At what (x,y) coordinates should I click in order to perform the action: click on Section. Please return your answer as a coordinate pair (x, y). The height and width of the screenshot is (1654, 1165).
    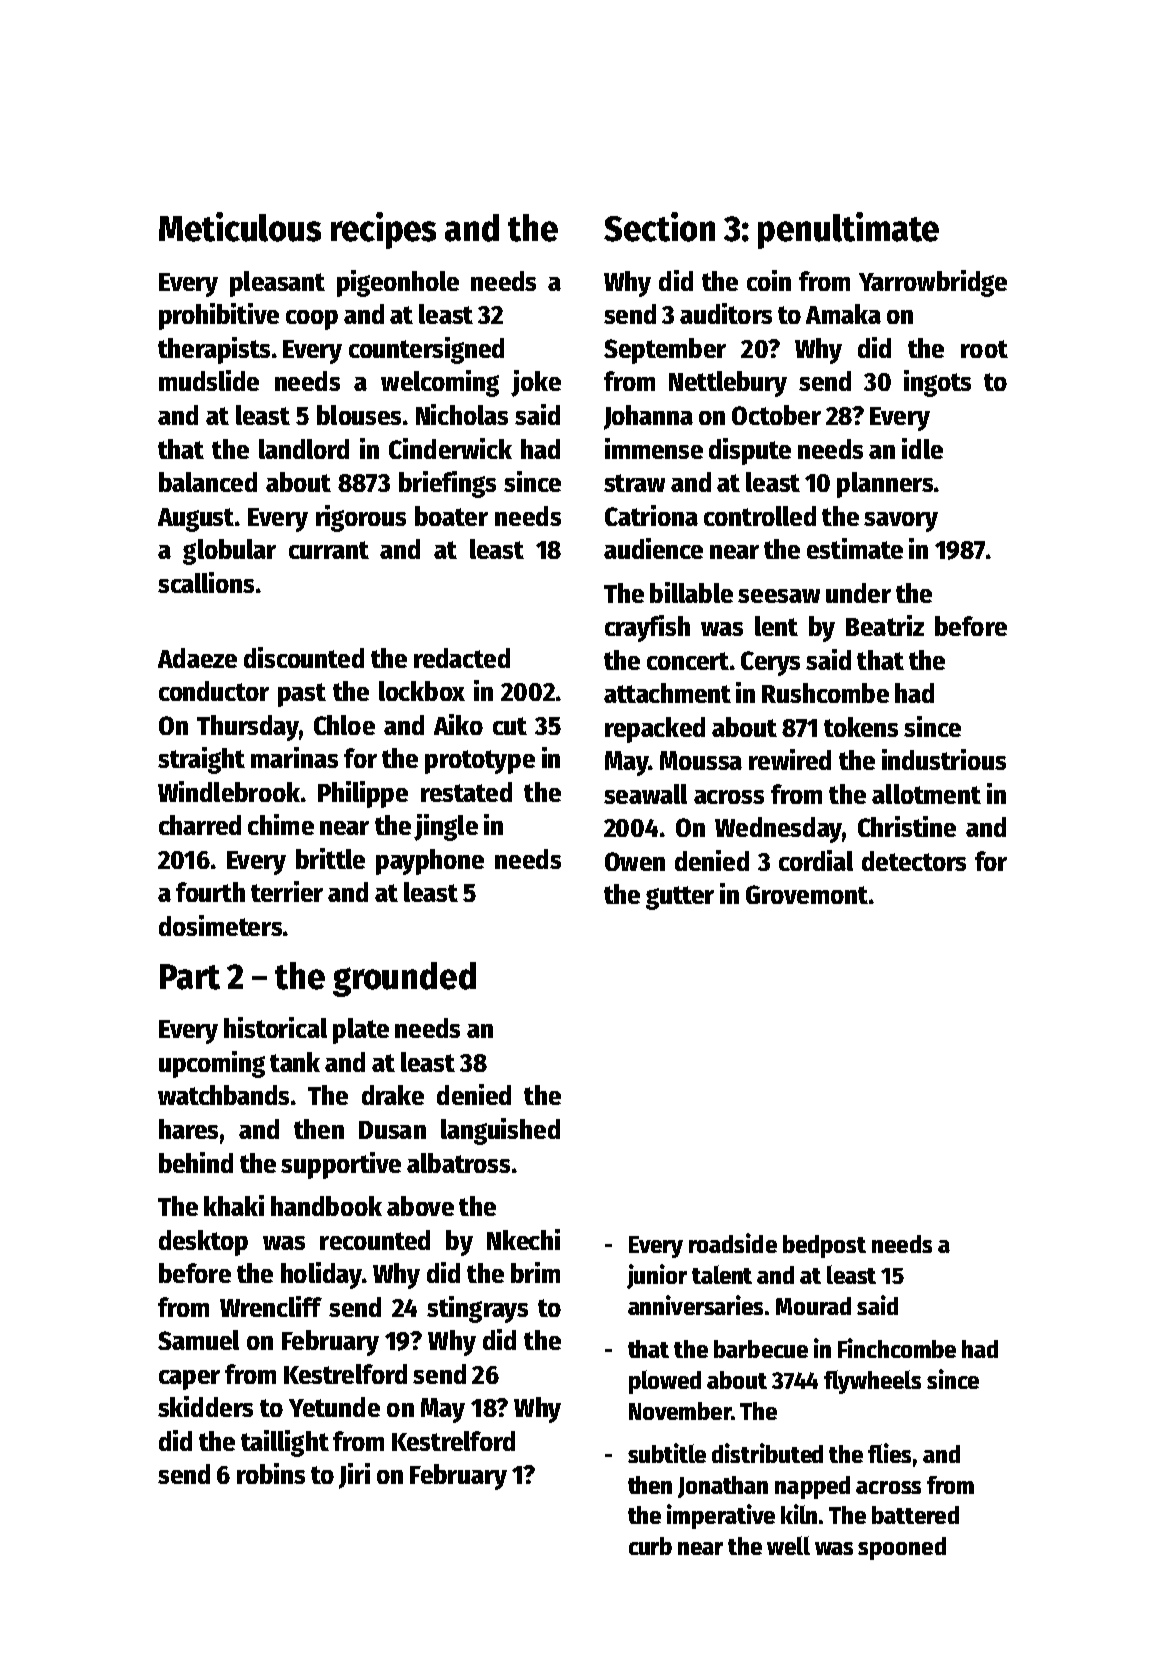
    Looking at the image, I should click on (659, 227).
